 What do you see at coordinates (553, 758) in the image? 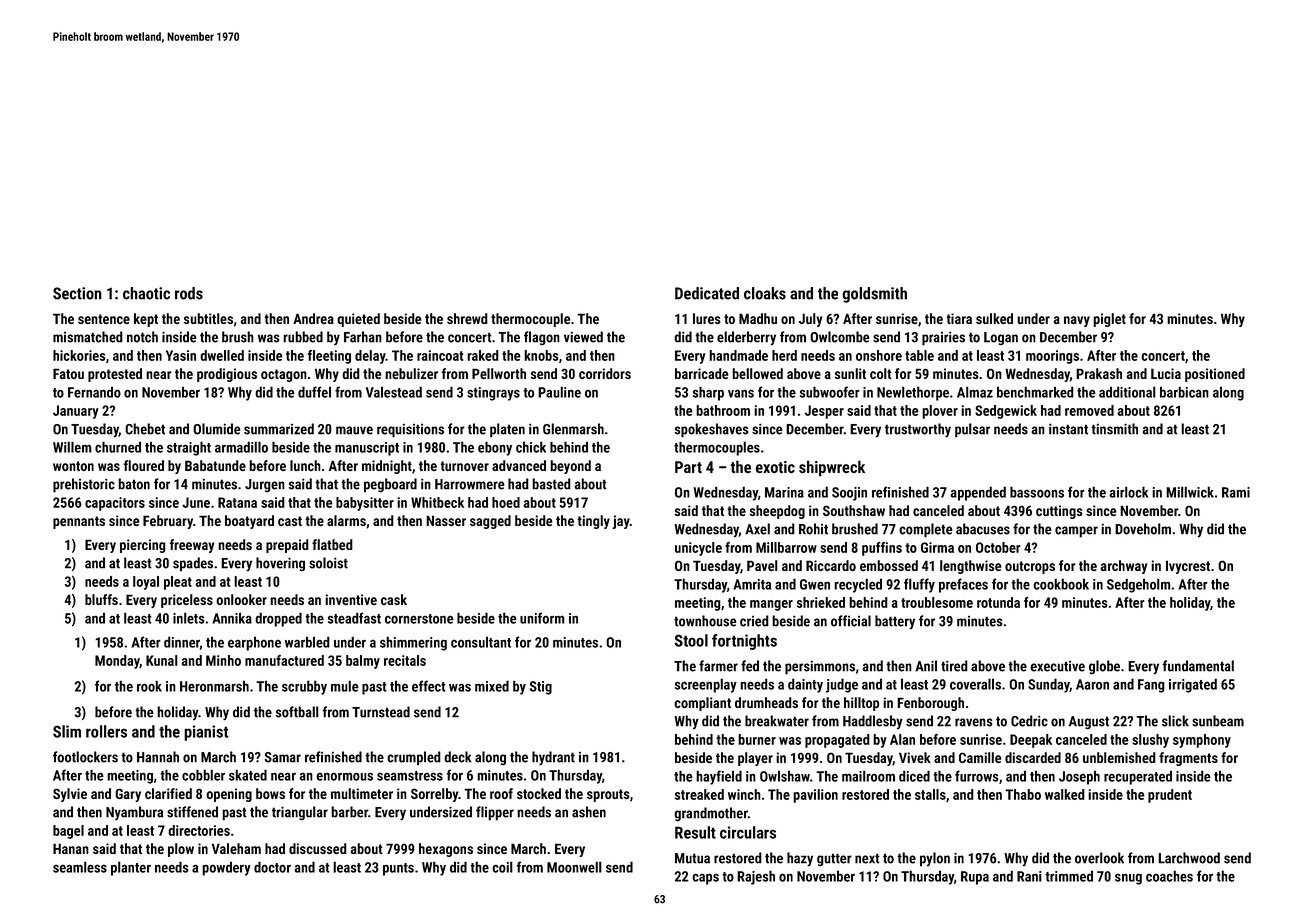
I see `hydrant` at bounding box center [553, 758].
